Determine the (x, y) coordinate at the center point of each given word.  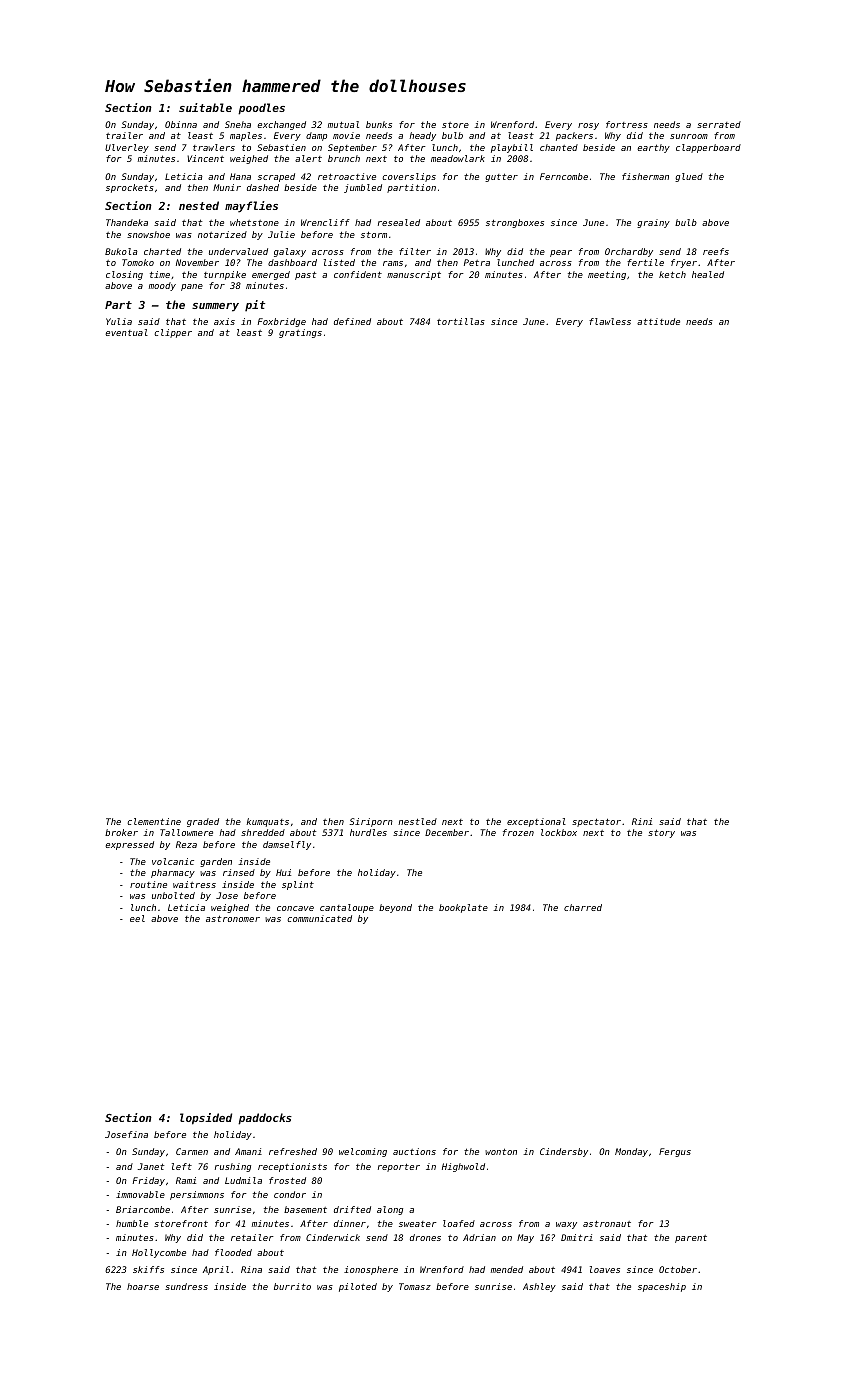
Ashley (539, 1287)
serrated (719, 124)
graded (203, 822)
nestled (417, 821)
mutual (343, 124)
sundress (186, 1286)
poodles (261, 109)
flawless (610, 321)
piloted (358, 1287)
